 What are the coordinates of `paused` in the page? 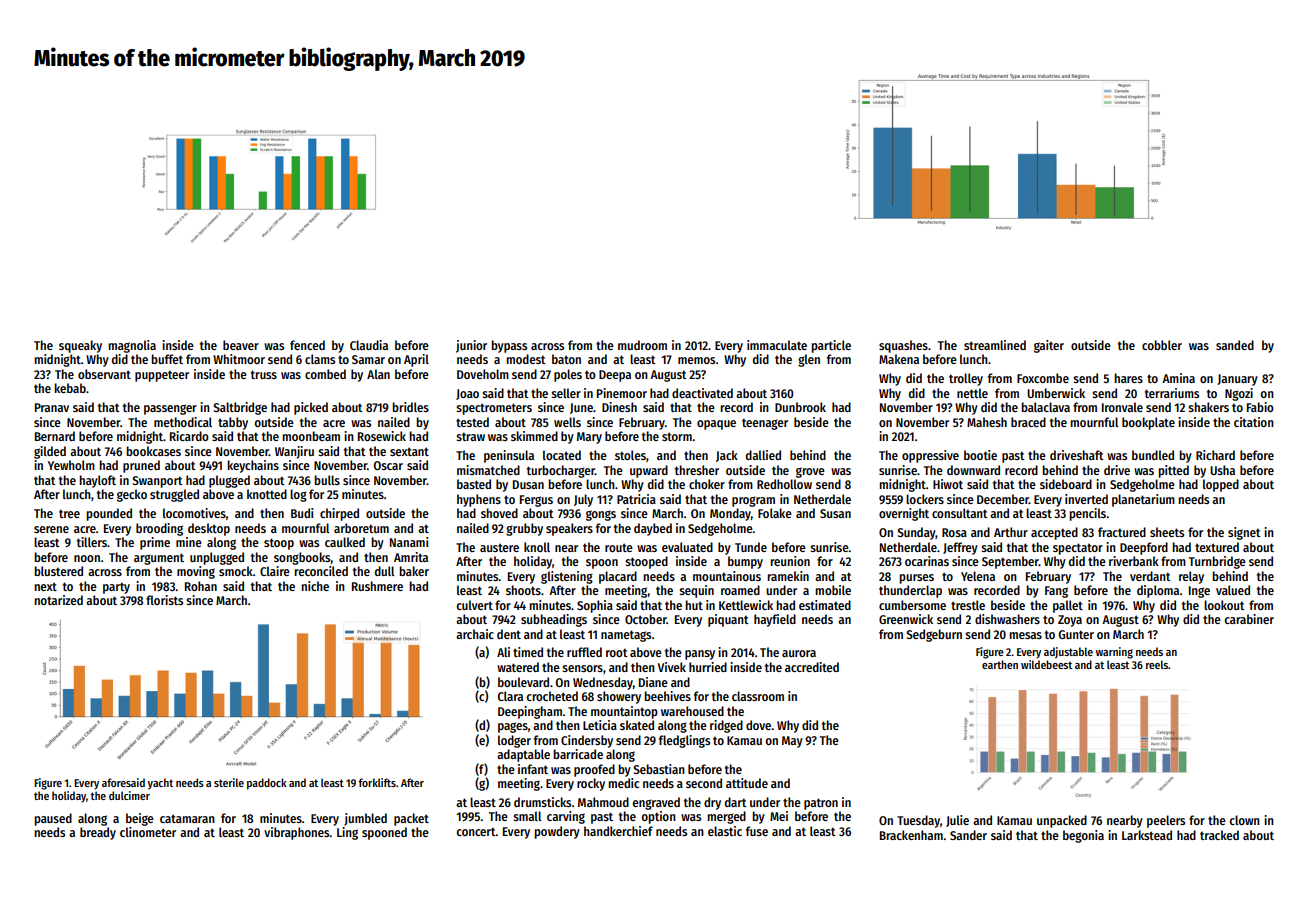 It's located at (53, 819).
